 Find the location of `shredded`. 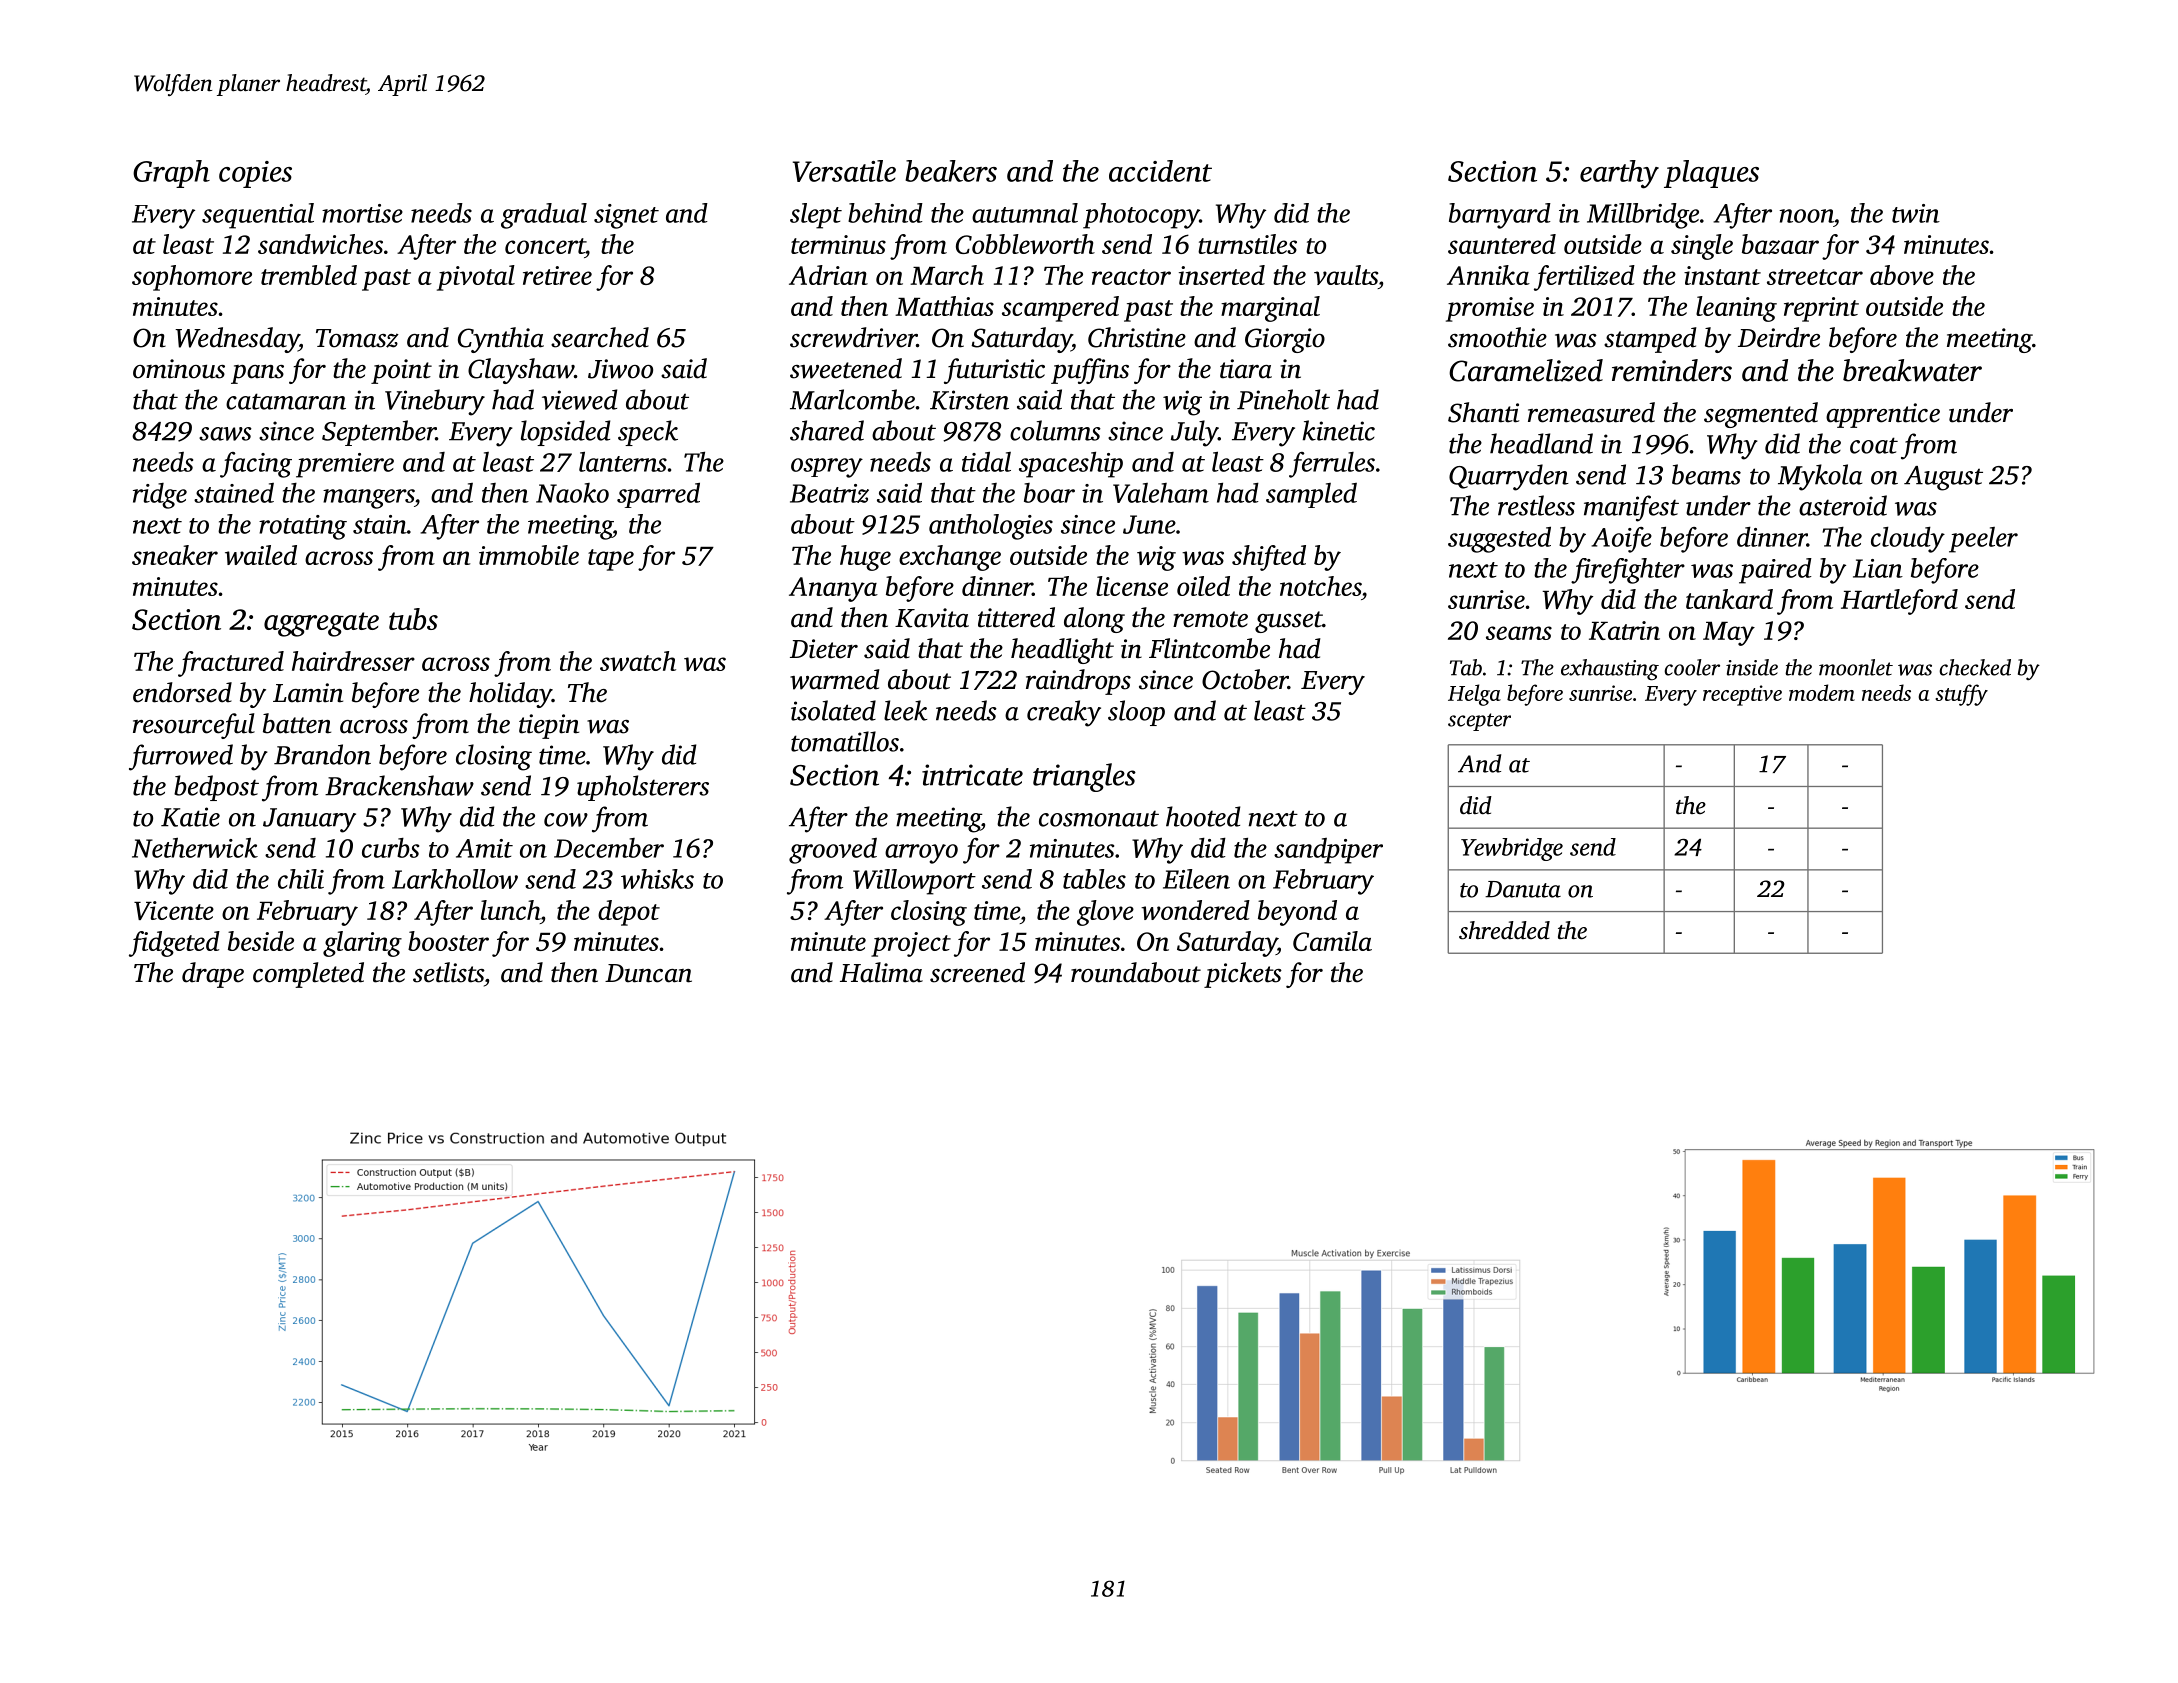

shredded is located at coordinates (1504, 930).
